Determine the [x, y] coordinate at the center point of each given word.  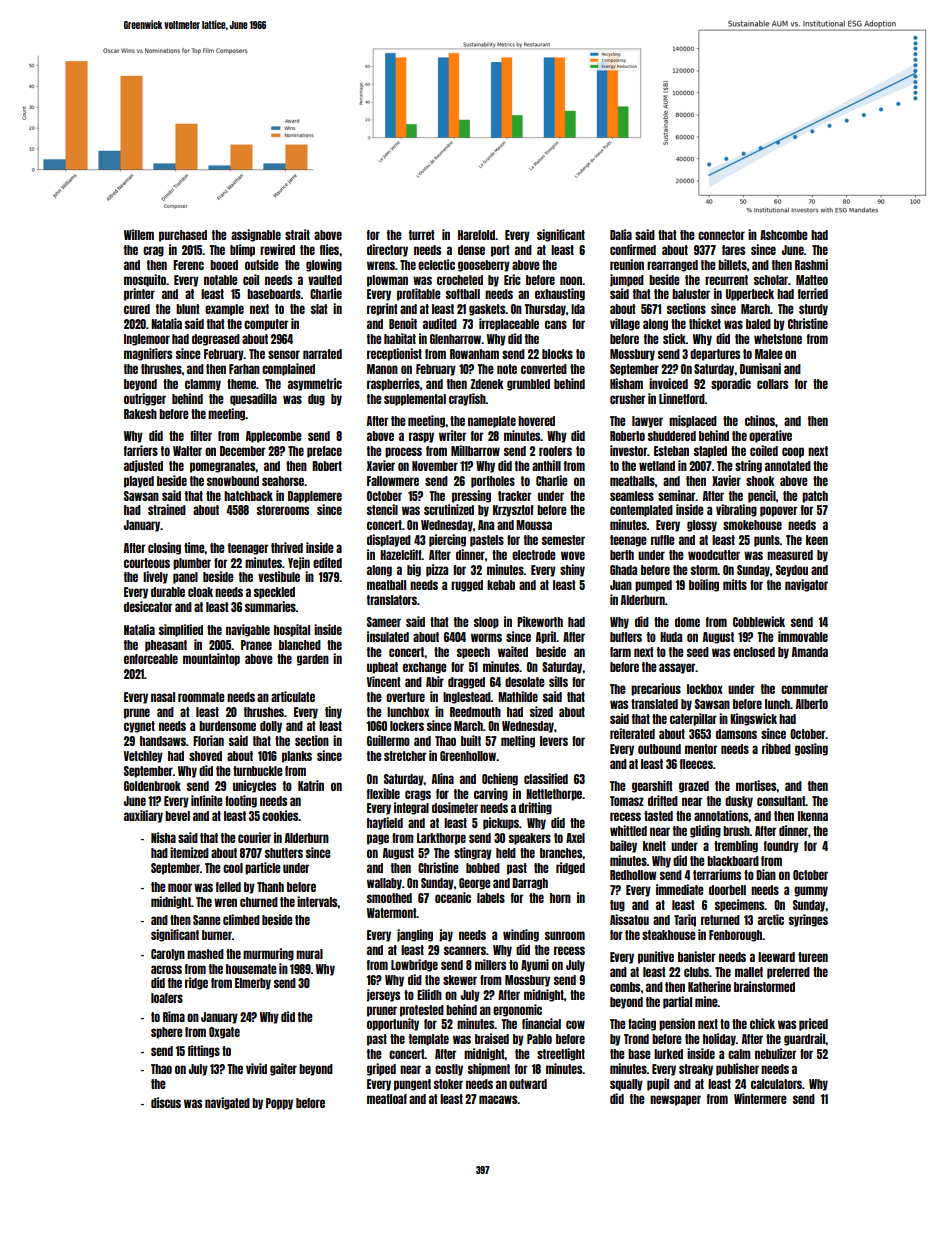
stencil [382, 509]
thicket [705, 323]
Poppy [279, 1104]
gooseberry [484, 266]
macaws [498, 1099]
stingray [473, 853]
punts [767, 541]
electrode [534, 555]
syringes [808, 920]
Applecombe [274, 437]
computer [266, 325]
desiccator [148, 606]
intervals [317, 901]
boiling [704, 585]
